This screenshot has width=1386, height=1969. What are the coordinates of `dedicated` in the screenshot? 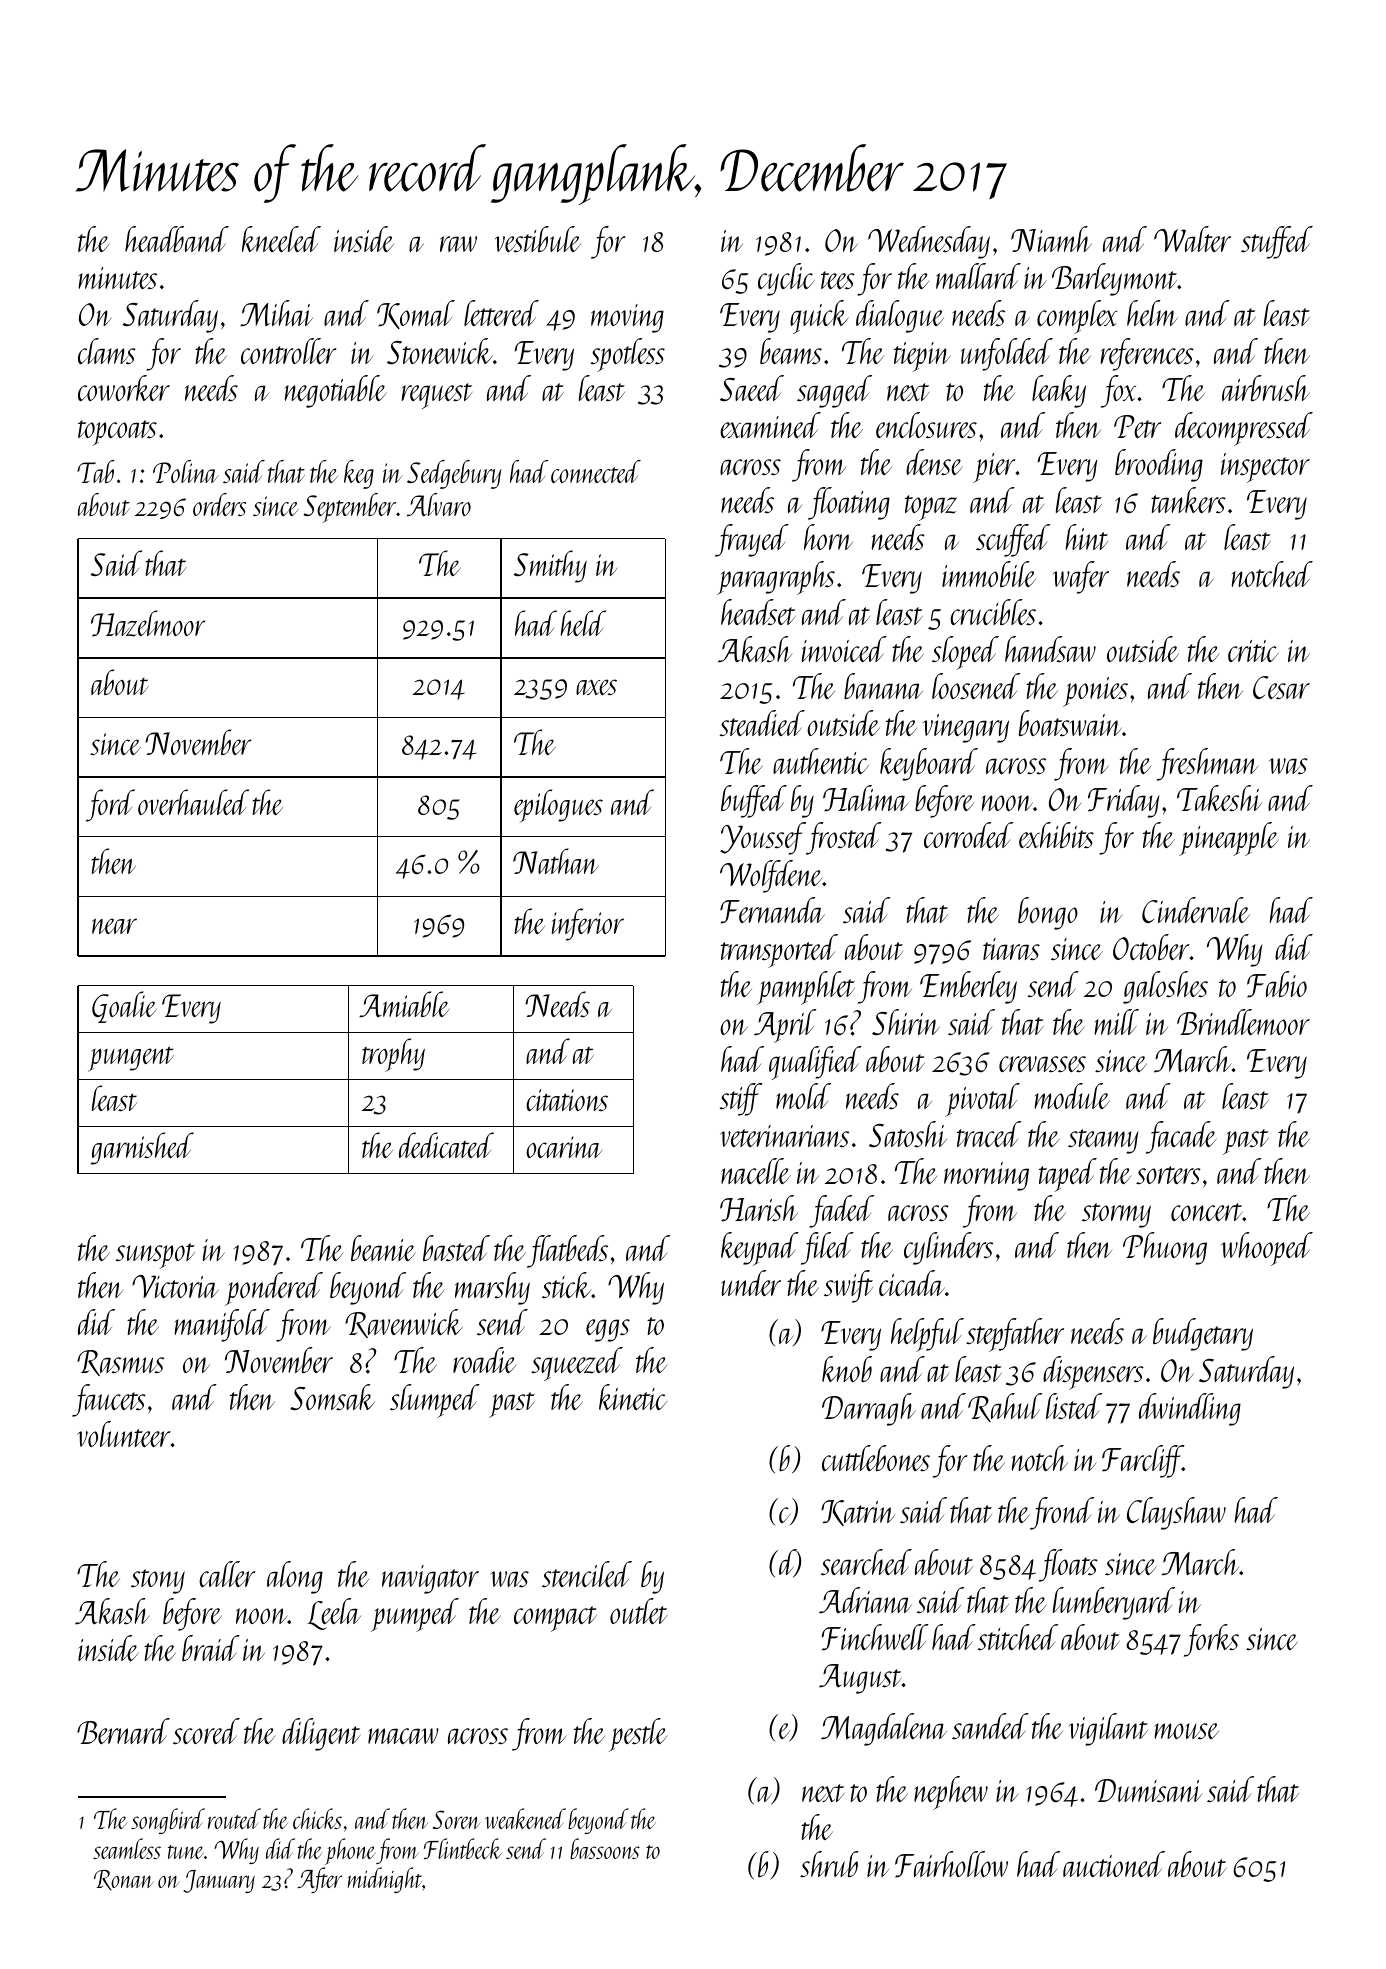 It's located at (446, 1145).
